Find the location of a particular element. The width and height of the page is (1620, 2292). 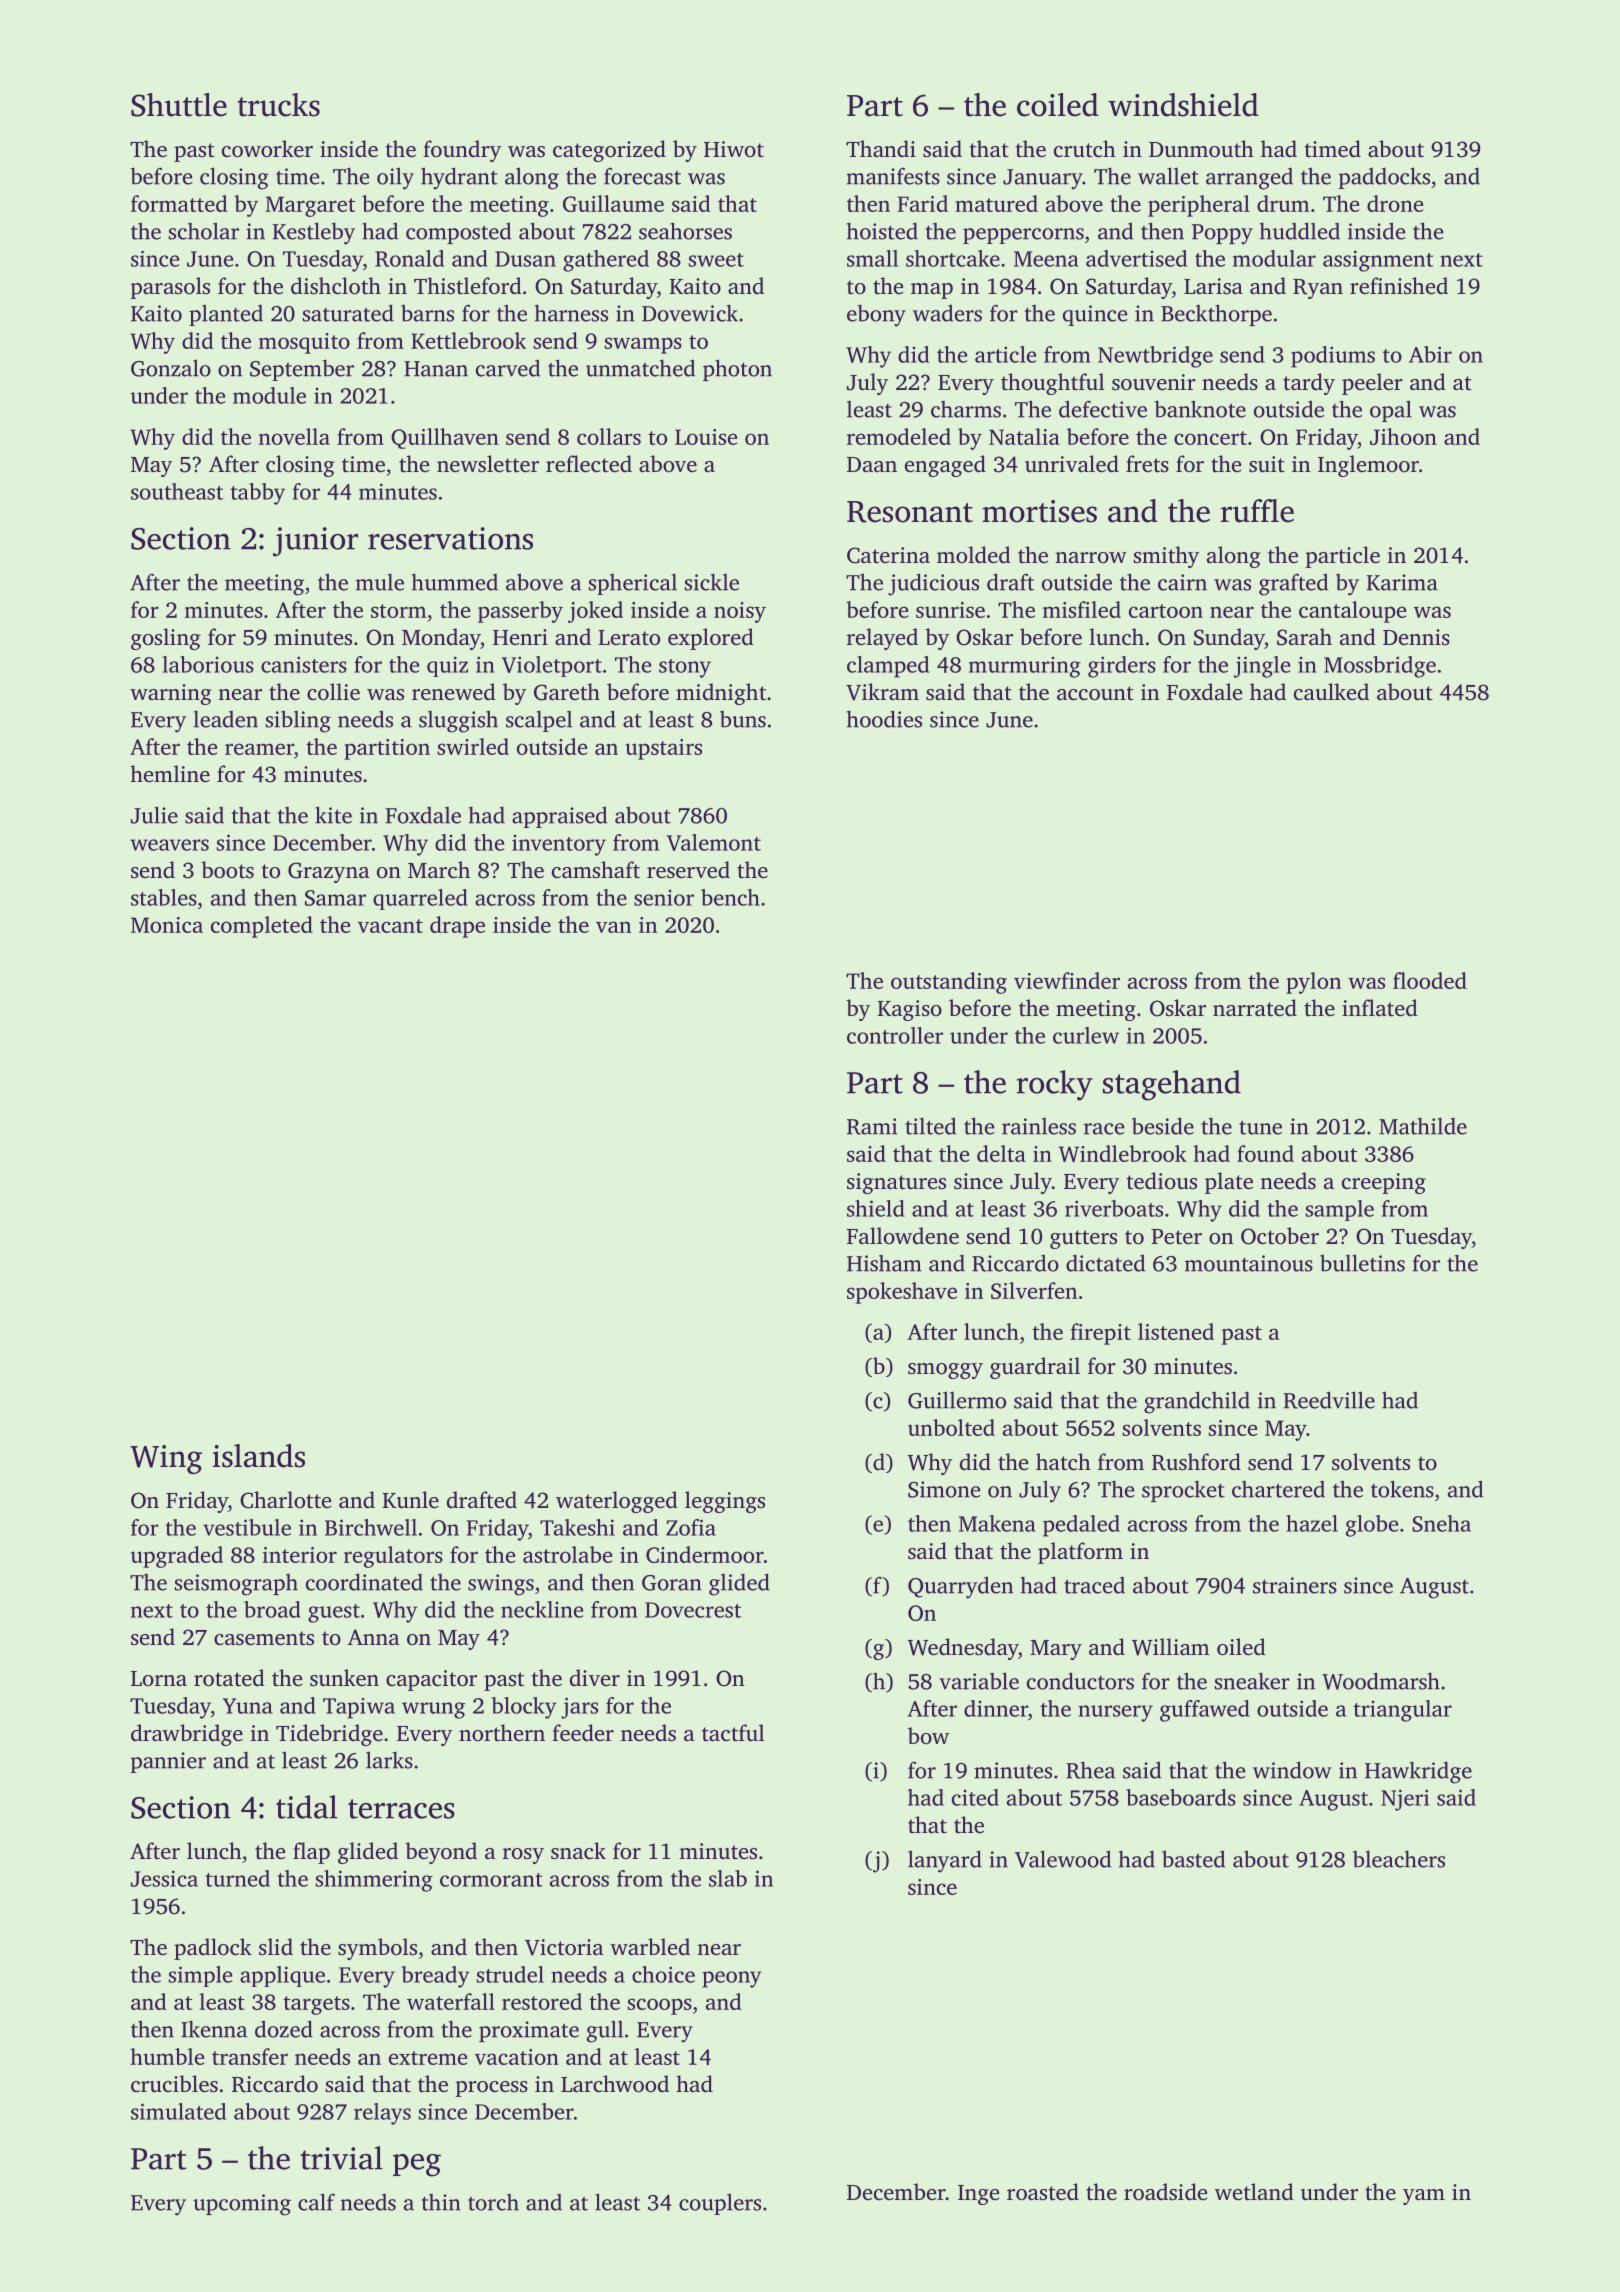

gosling is located at coordinates (166, 639).
